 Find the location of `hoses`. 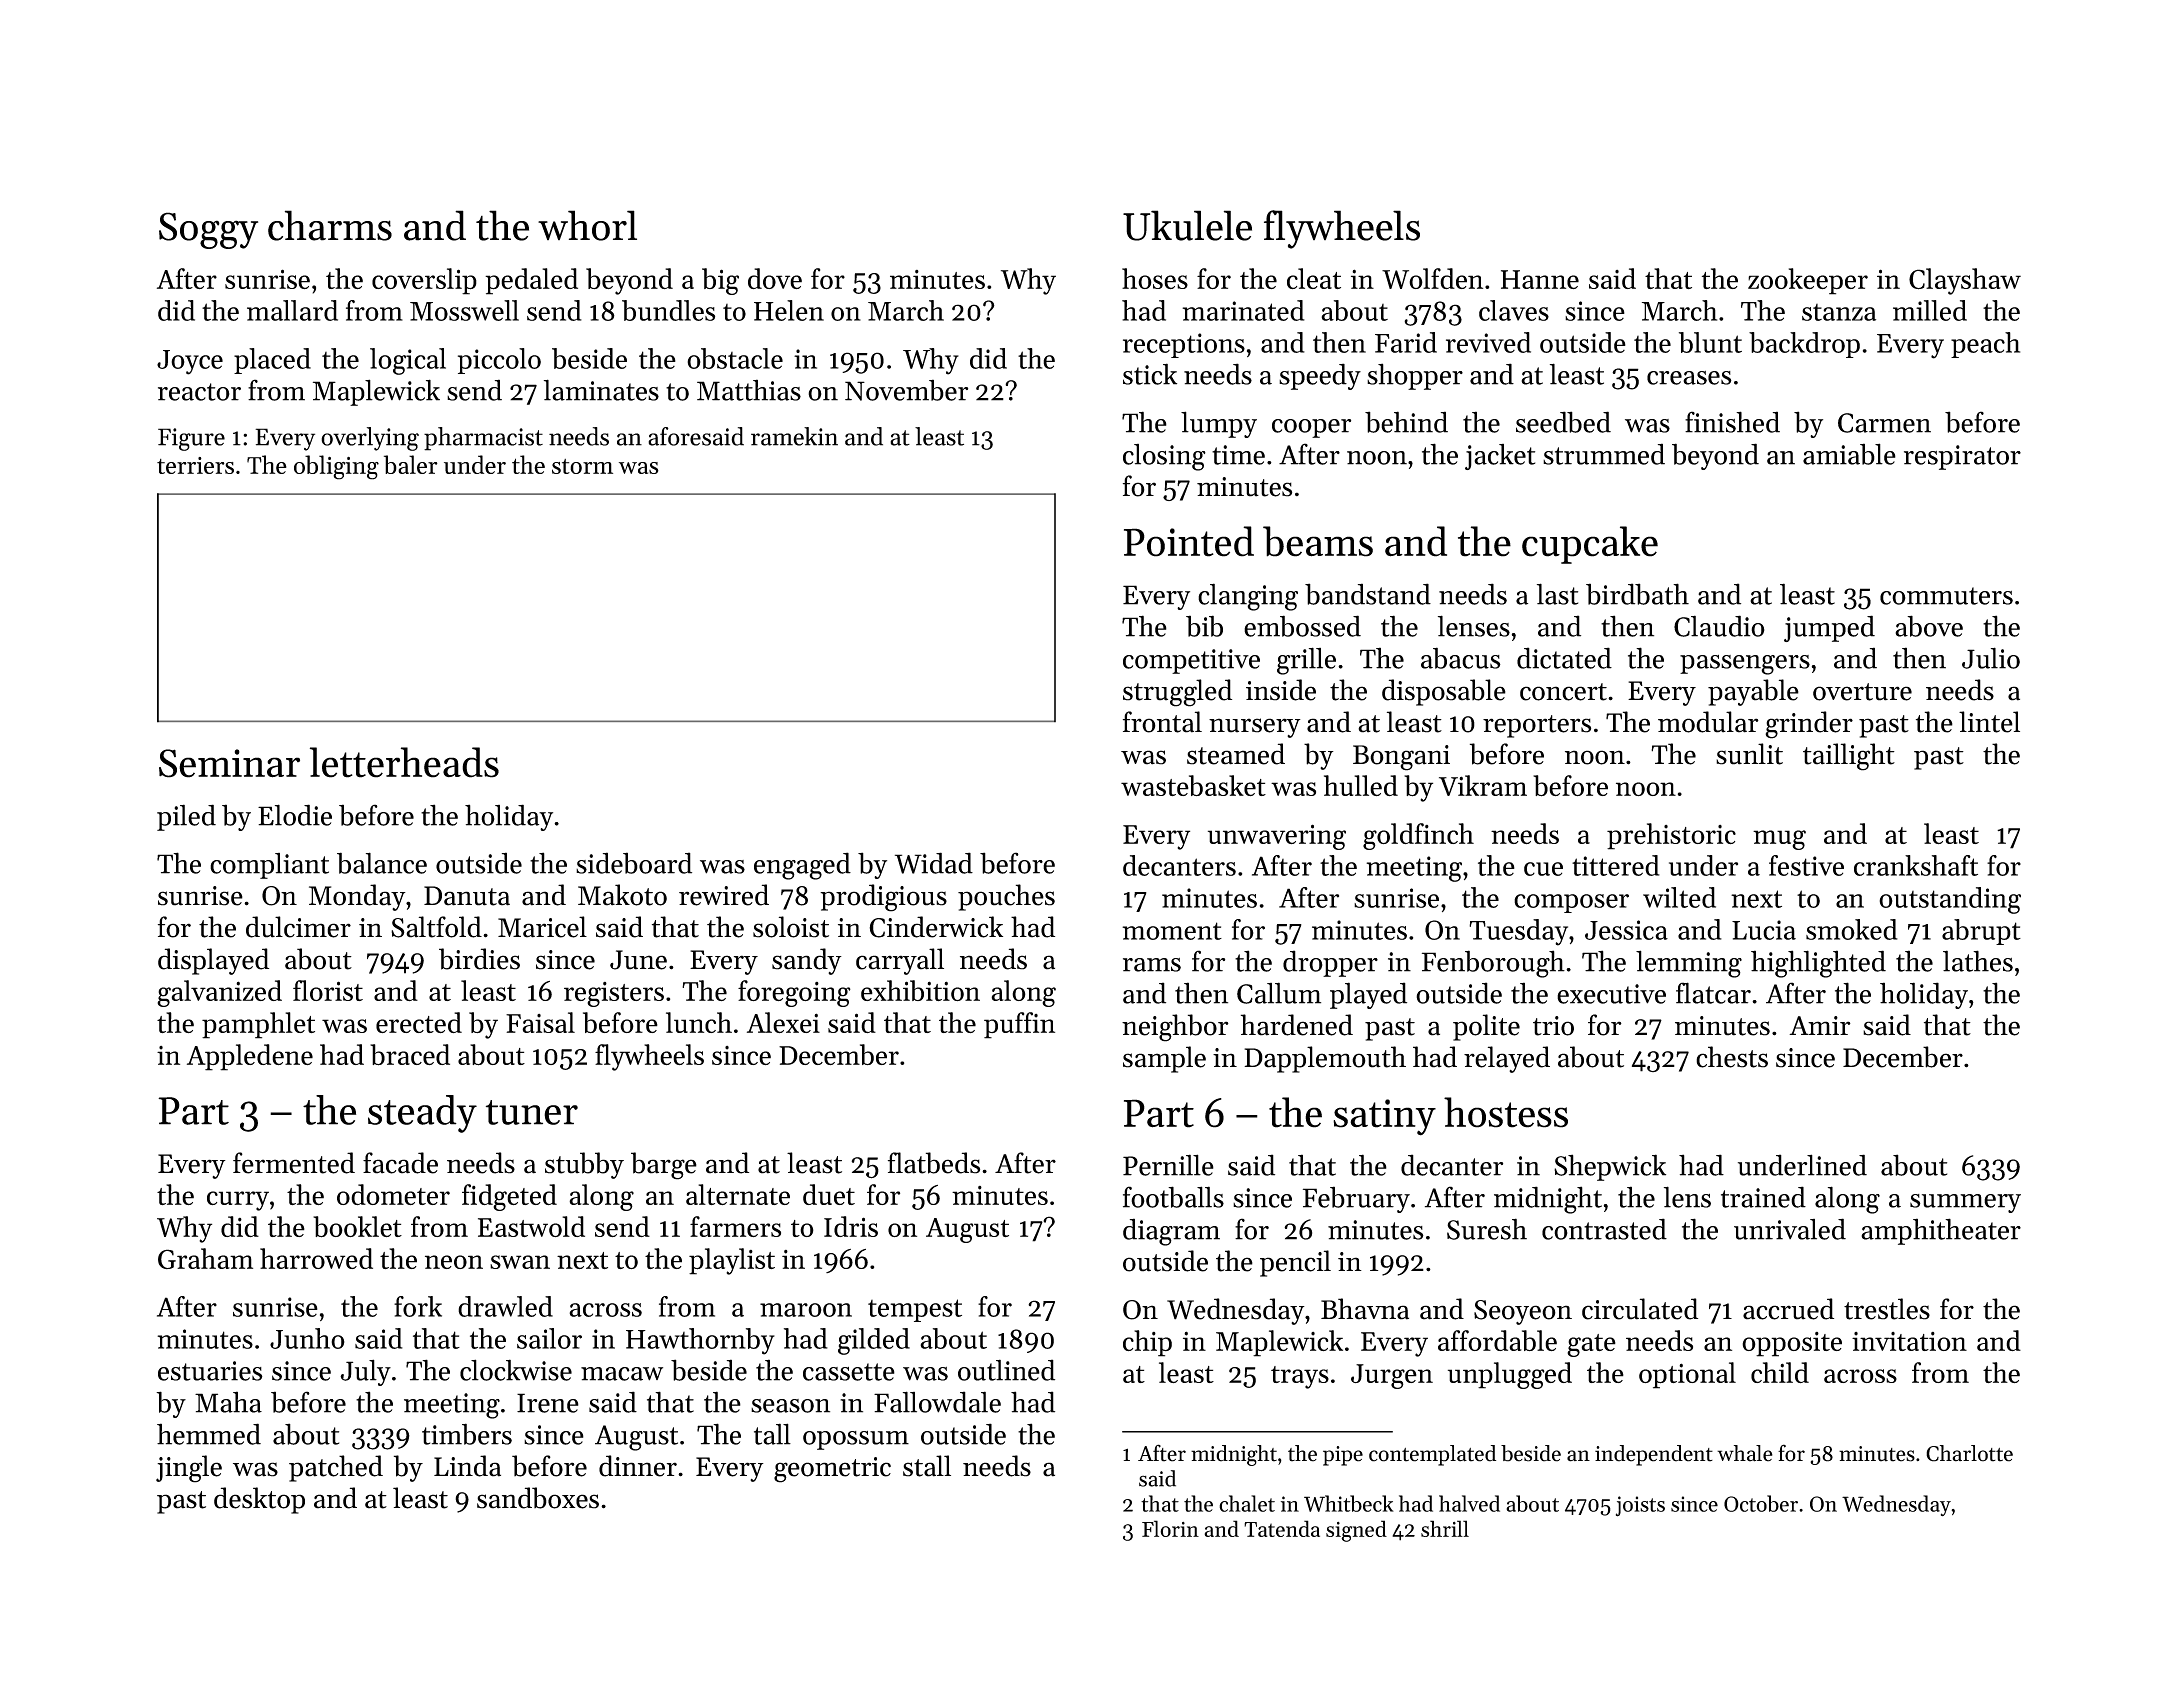

hoses is located at coordinates (1155, 278).
